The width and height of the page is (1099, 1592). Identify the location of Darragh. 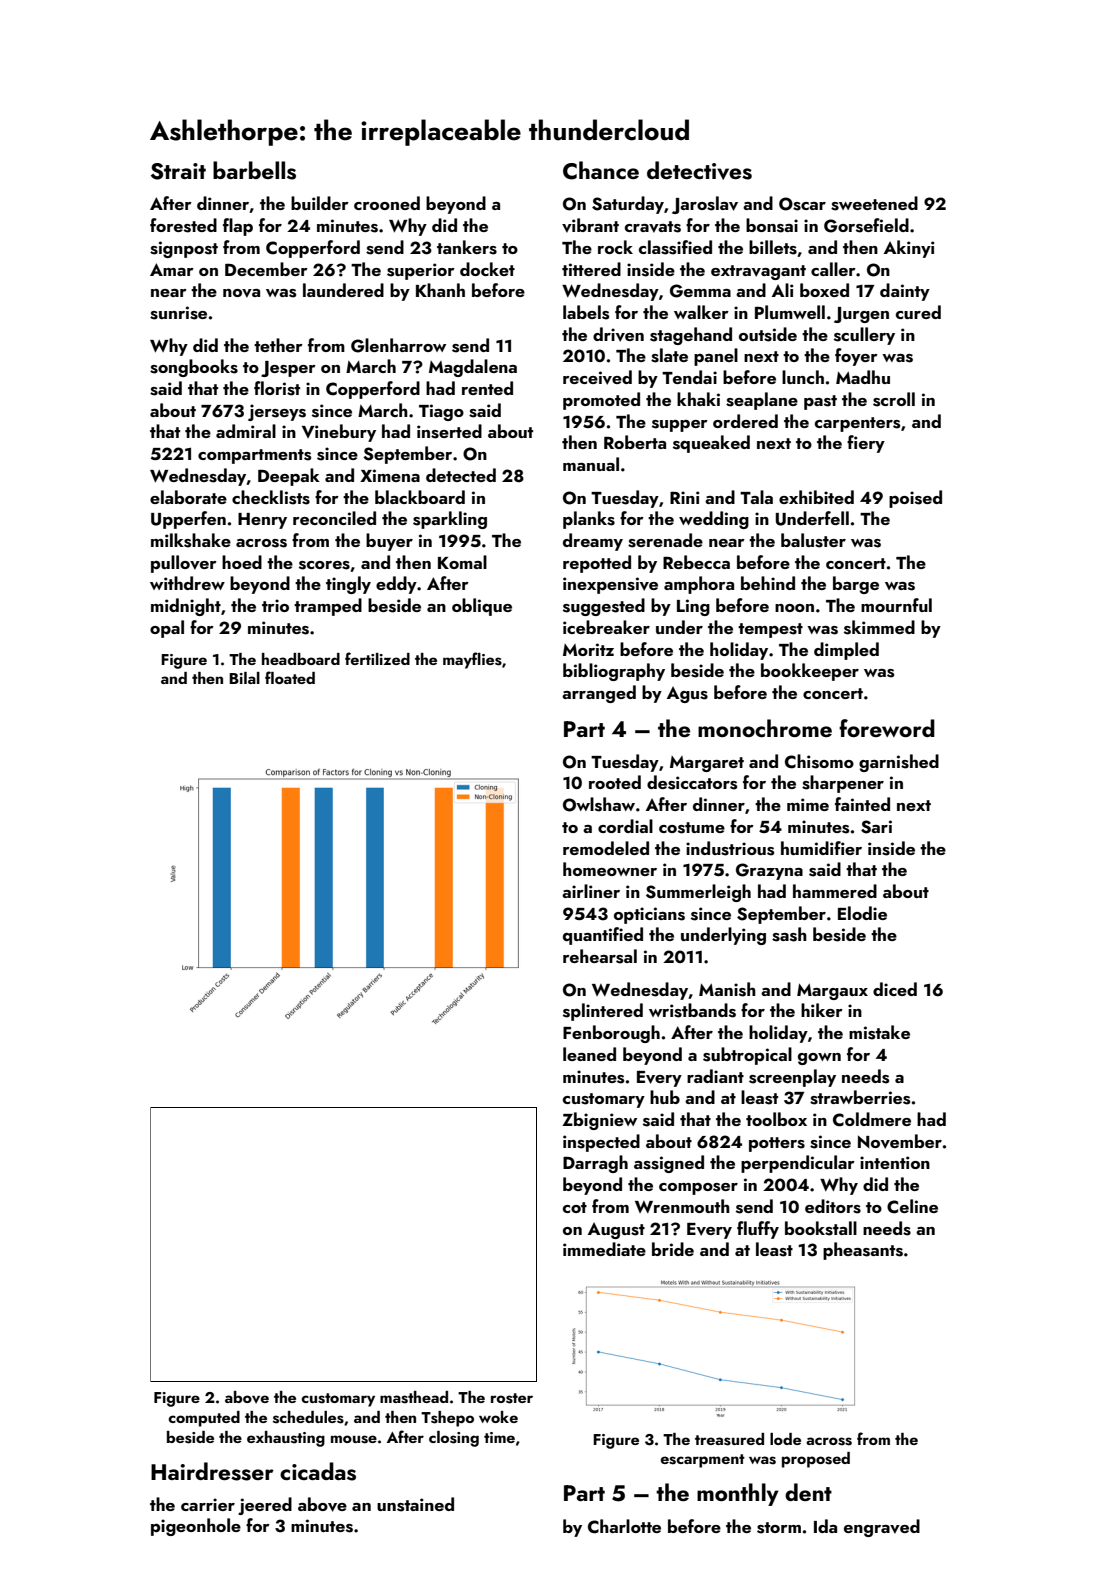
(595, 1164).
